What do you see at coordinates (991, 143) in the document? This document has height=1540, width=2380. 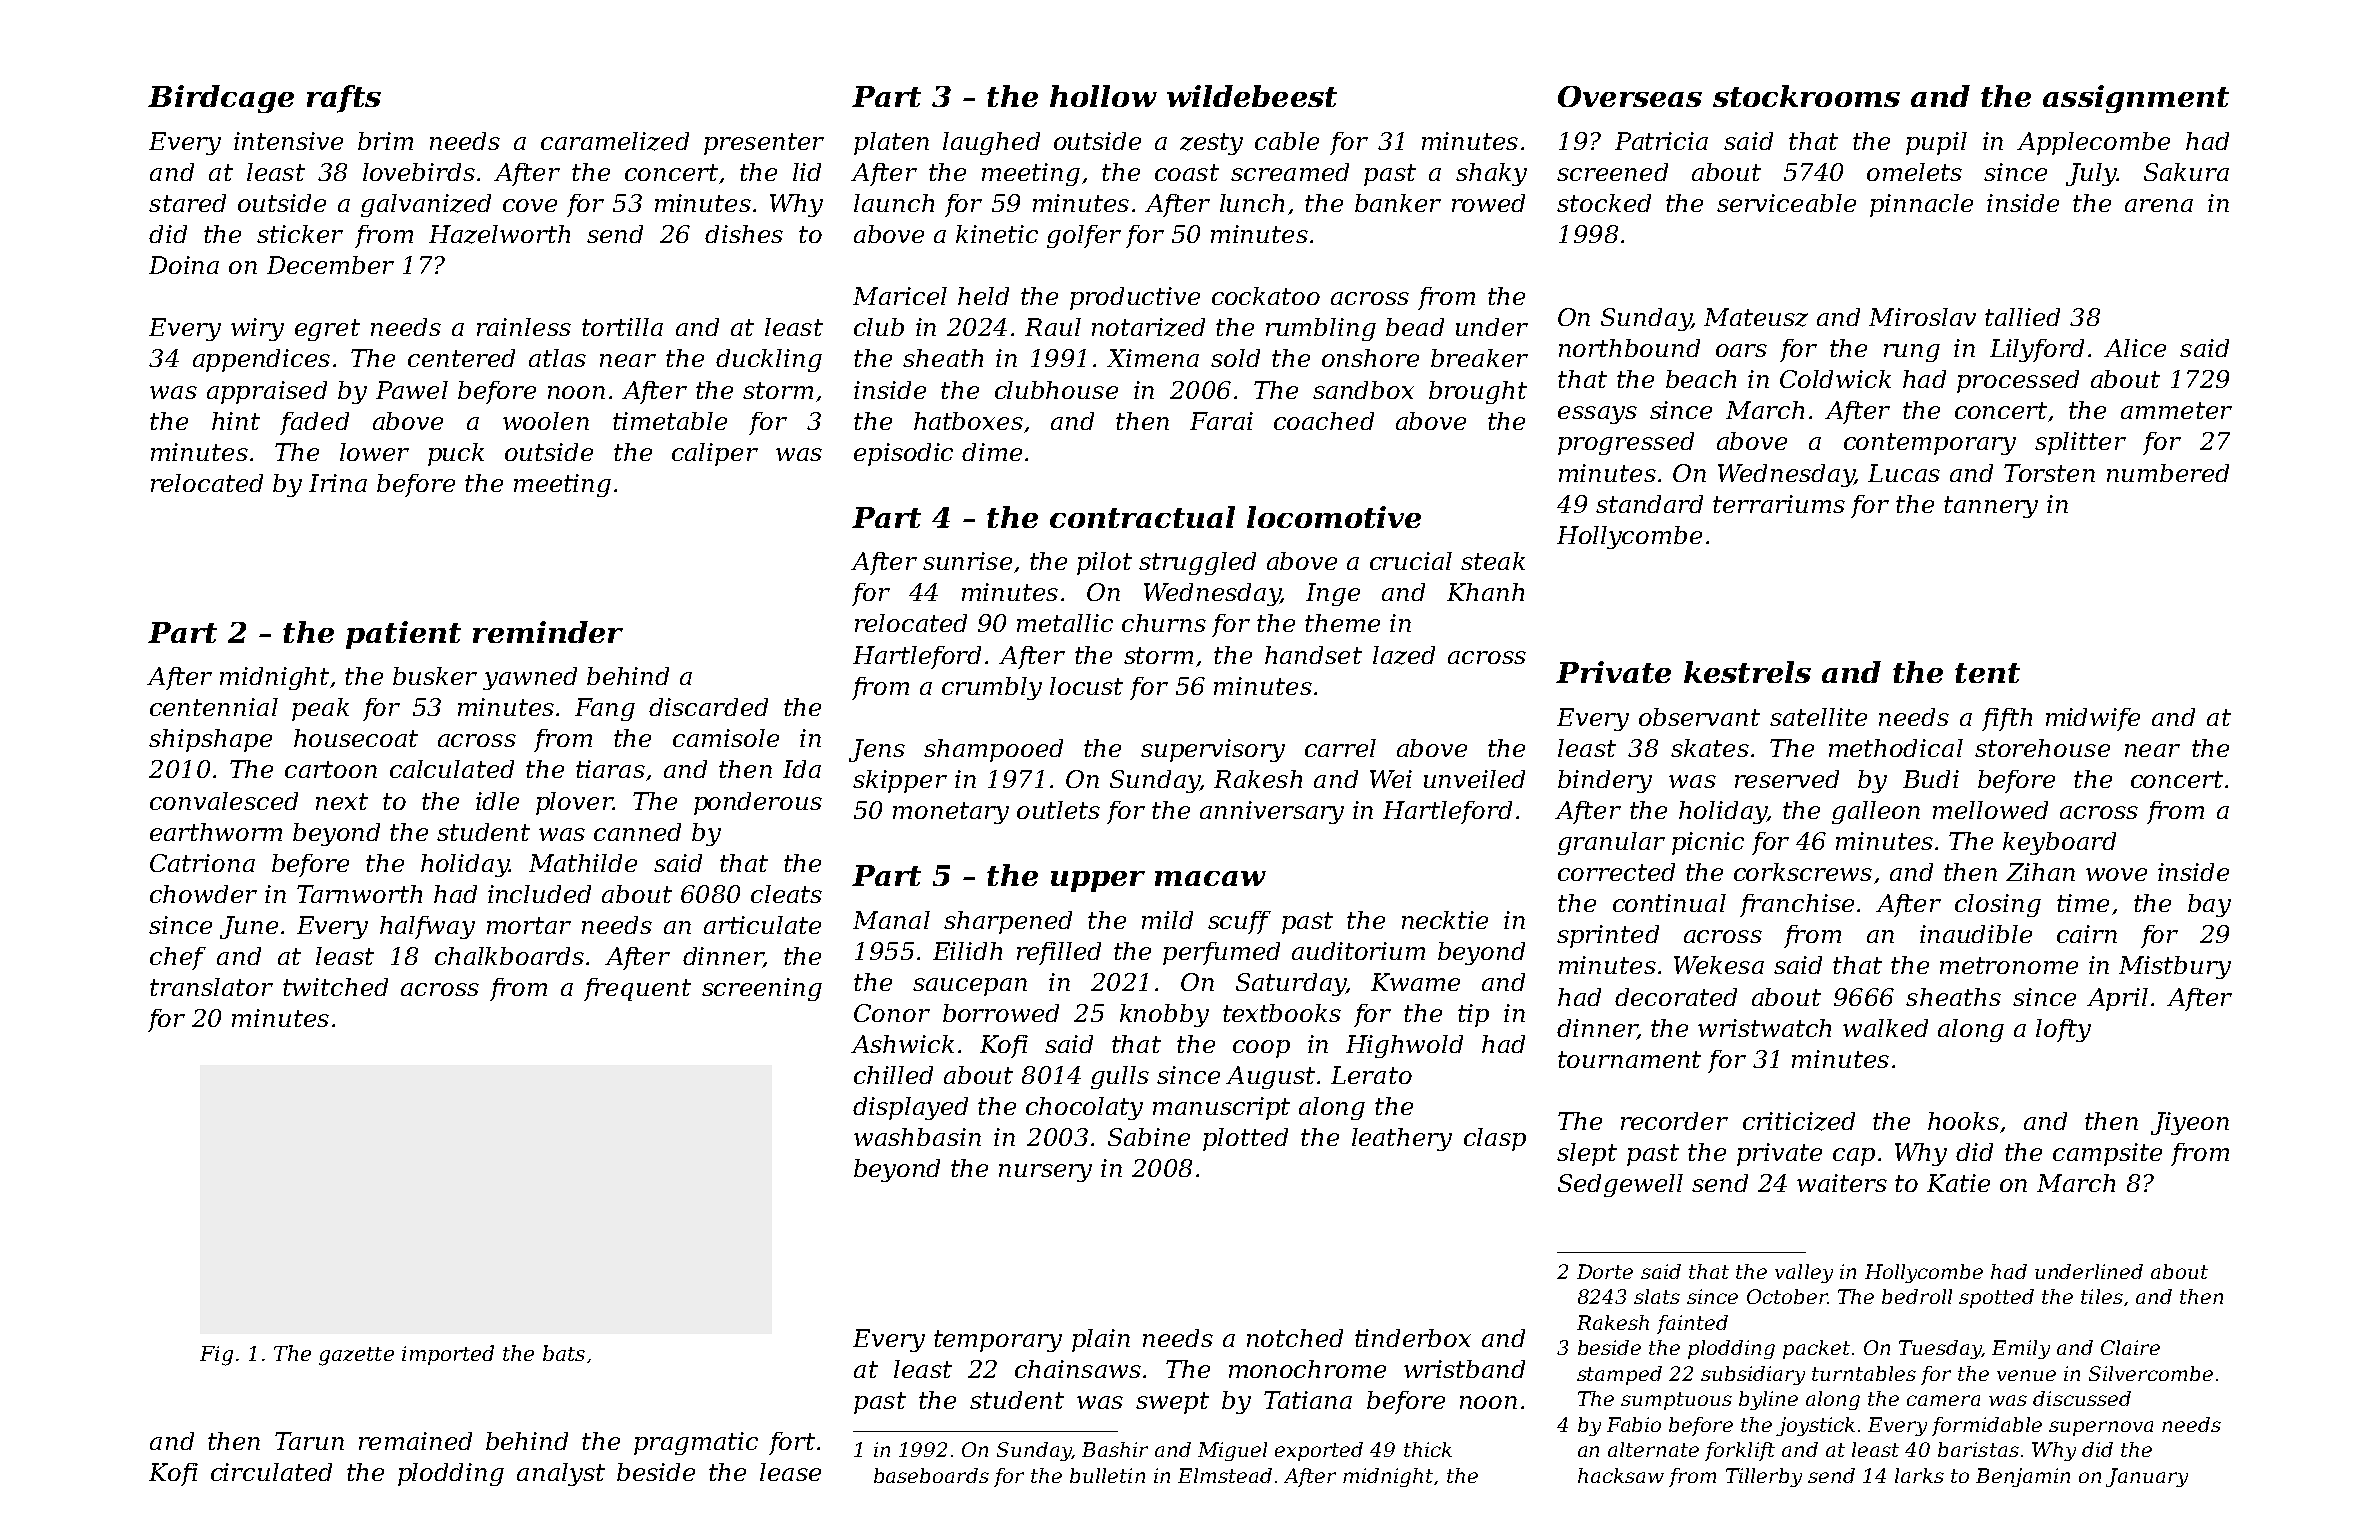 I see `laughed` at bounding box center [991, 143].
